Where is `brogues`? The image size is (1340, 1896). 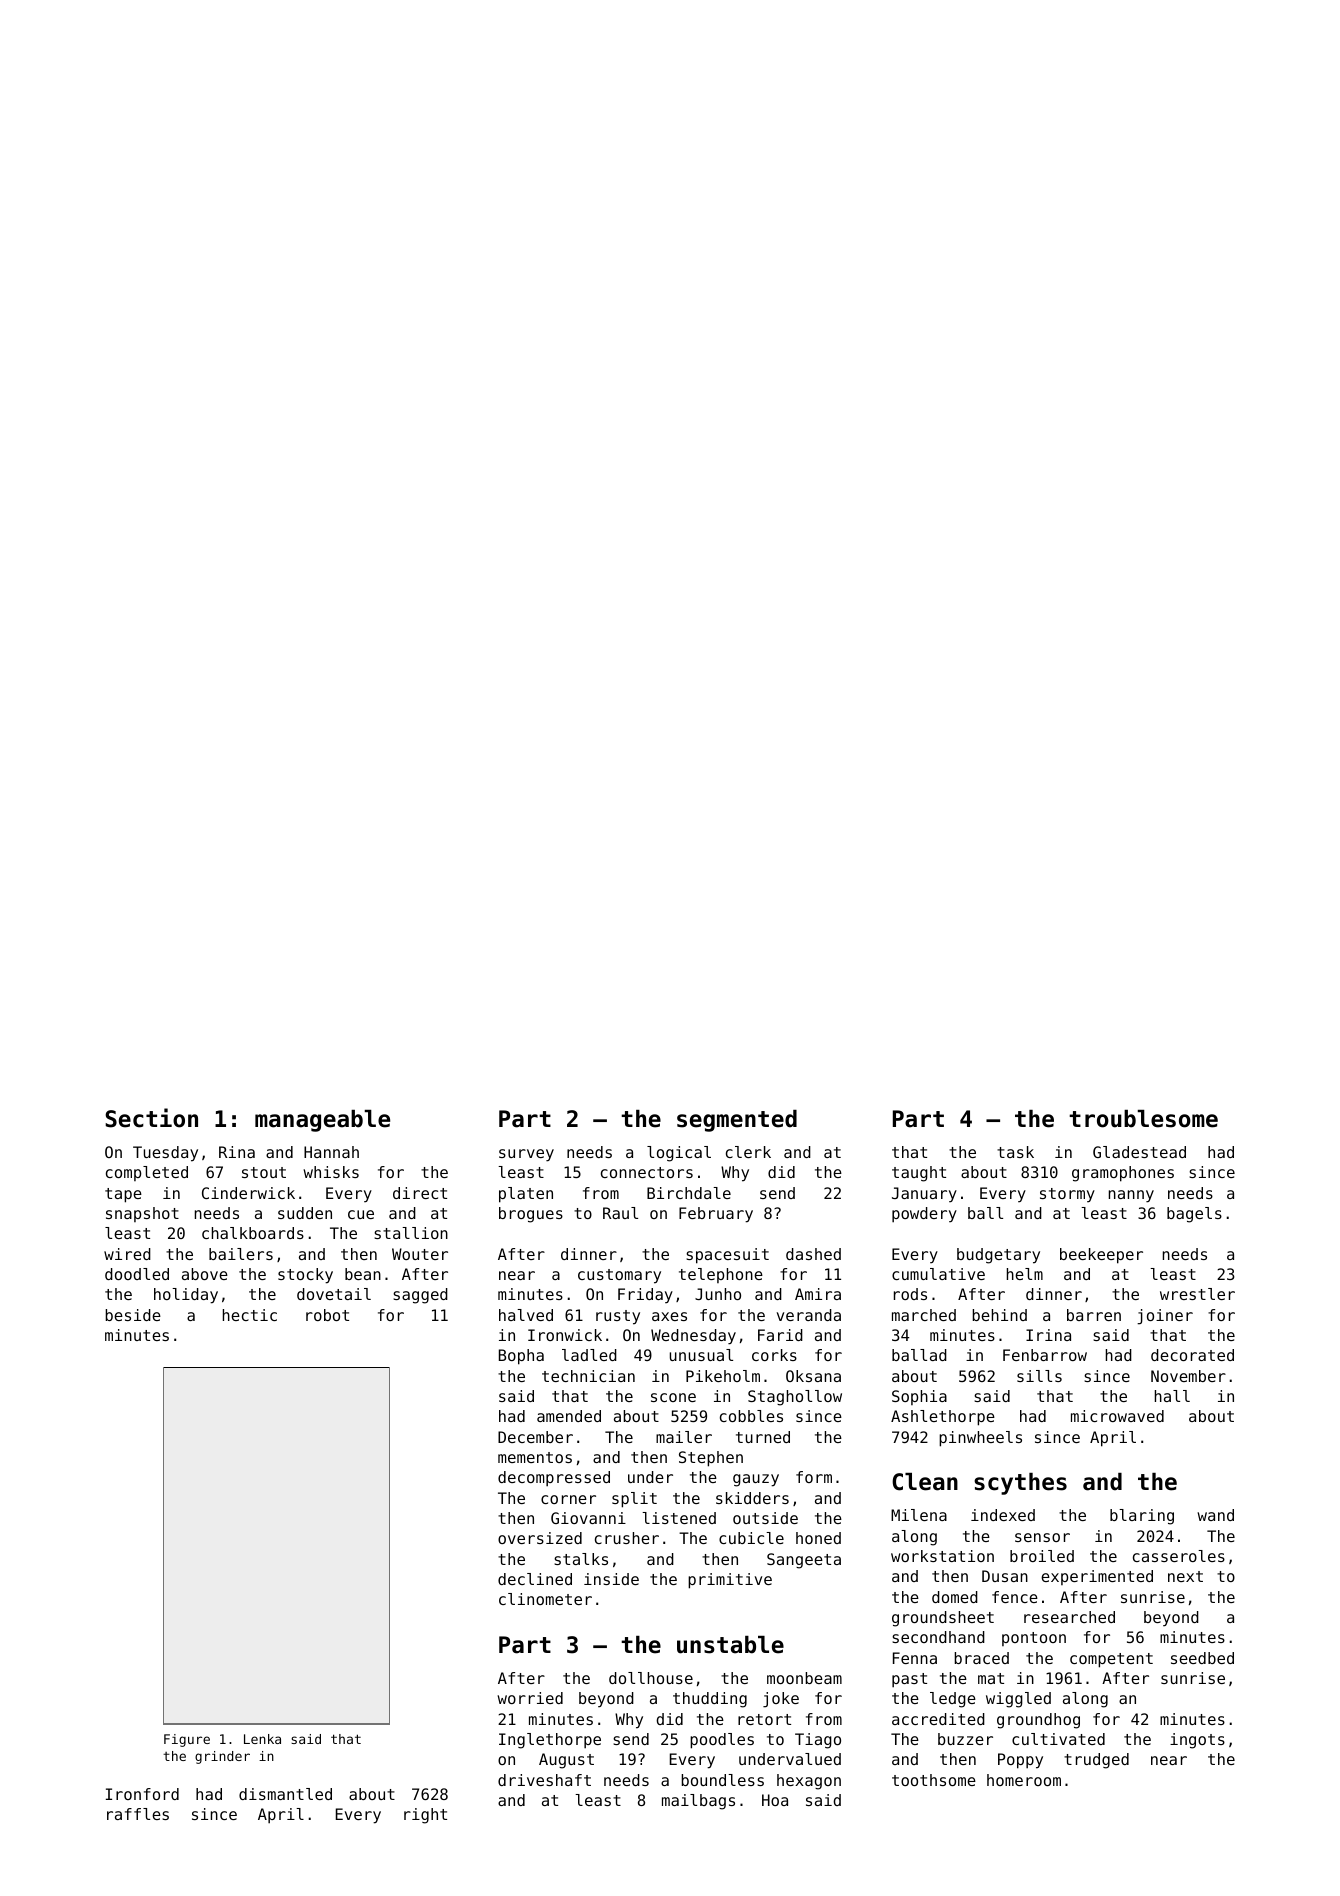
brogues is located at coordinates (531, 1215).
